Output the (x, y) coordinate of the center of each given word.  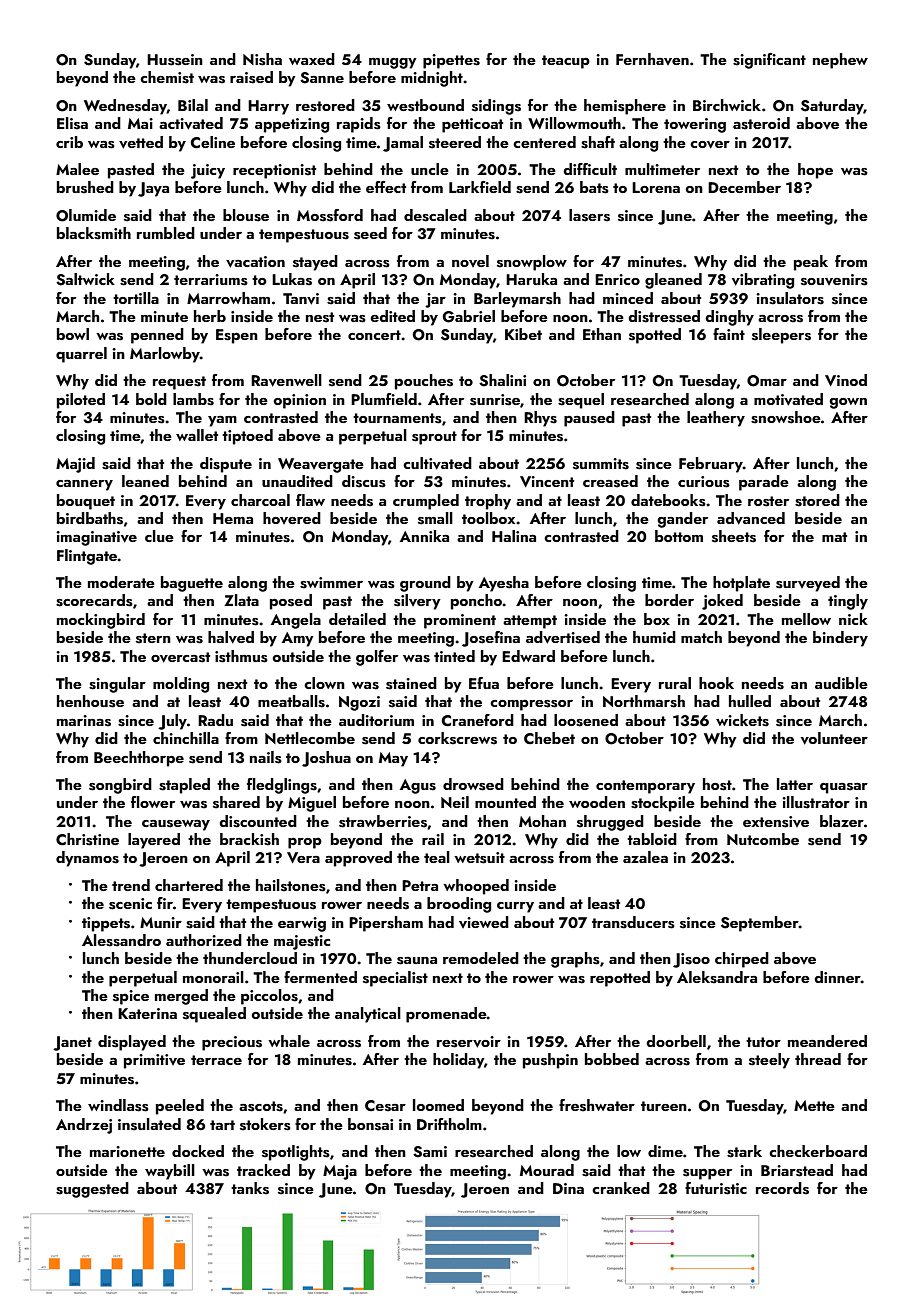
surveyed (808, 584)
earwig (302, 924)
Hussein (175, 60)
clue (159, 536)
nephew (840, 61)
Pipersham (386, 924)
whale (289, 1041)
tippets (106, 924)
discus (364, 481)
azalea (645, 857)
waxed (312, 59)
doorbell (676, 1041)
